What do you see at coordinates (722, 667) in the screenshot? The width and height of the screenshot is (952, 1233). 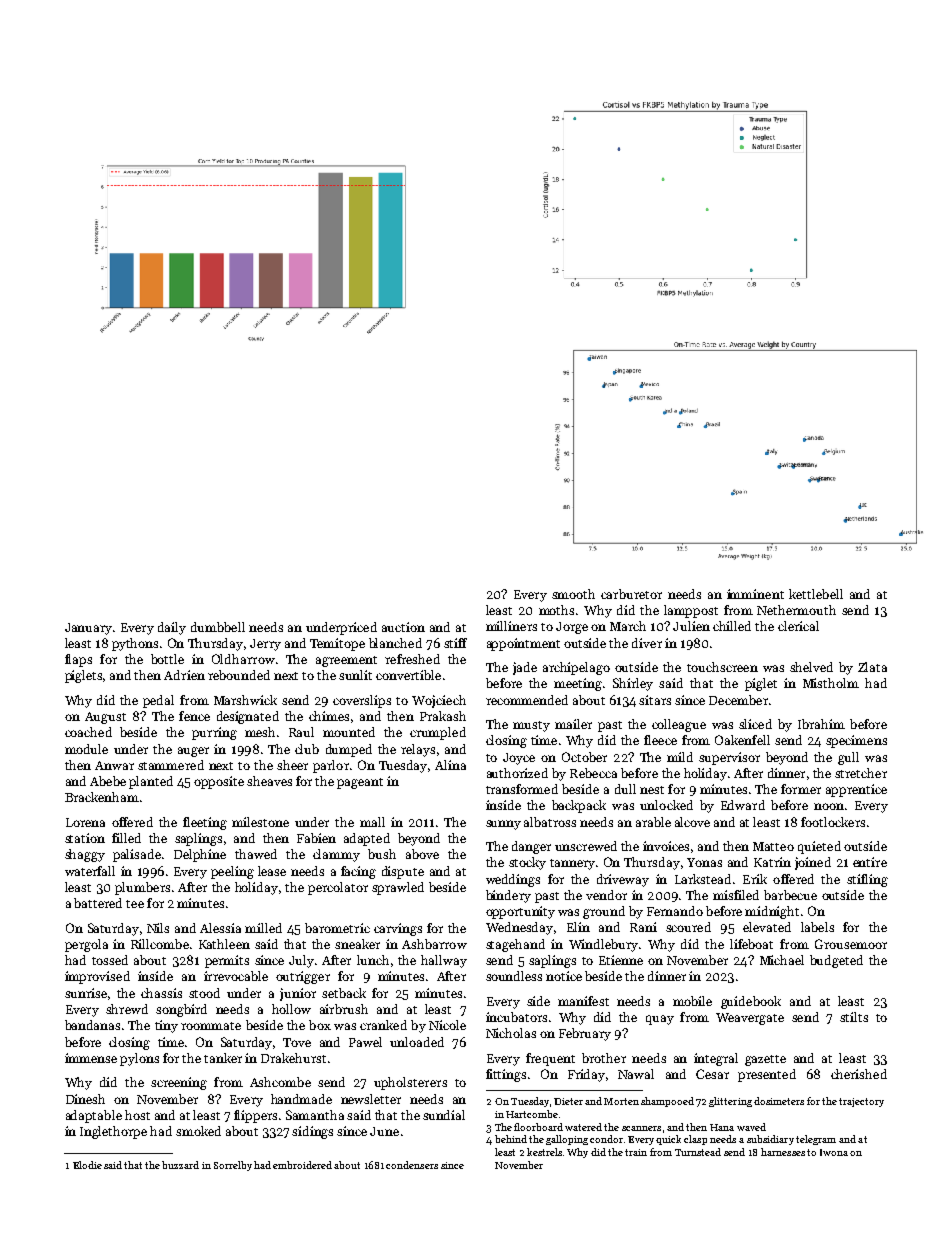 I see `touchscreen` at bounding box center [722, 667].
